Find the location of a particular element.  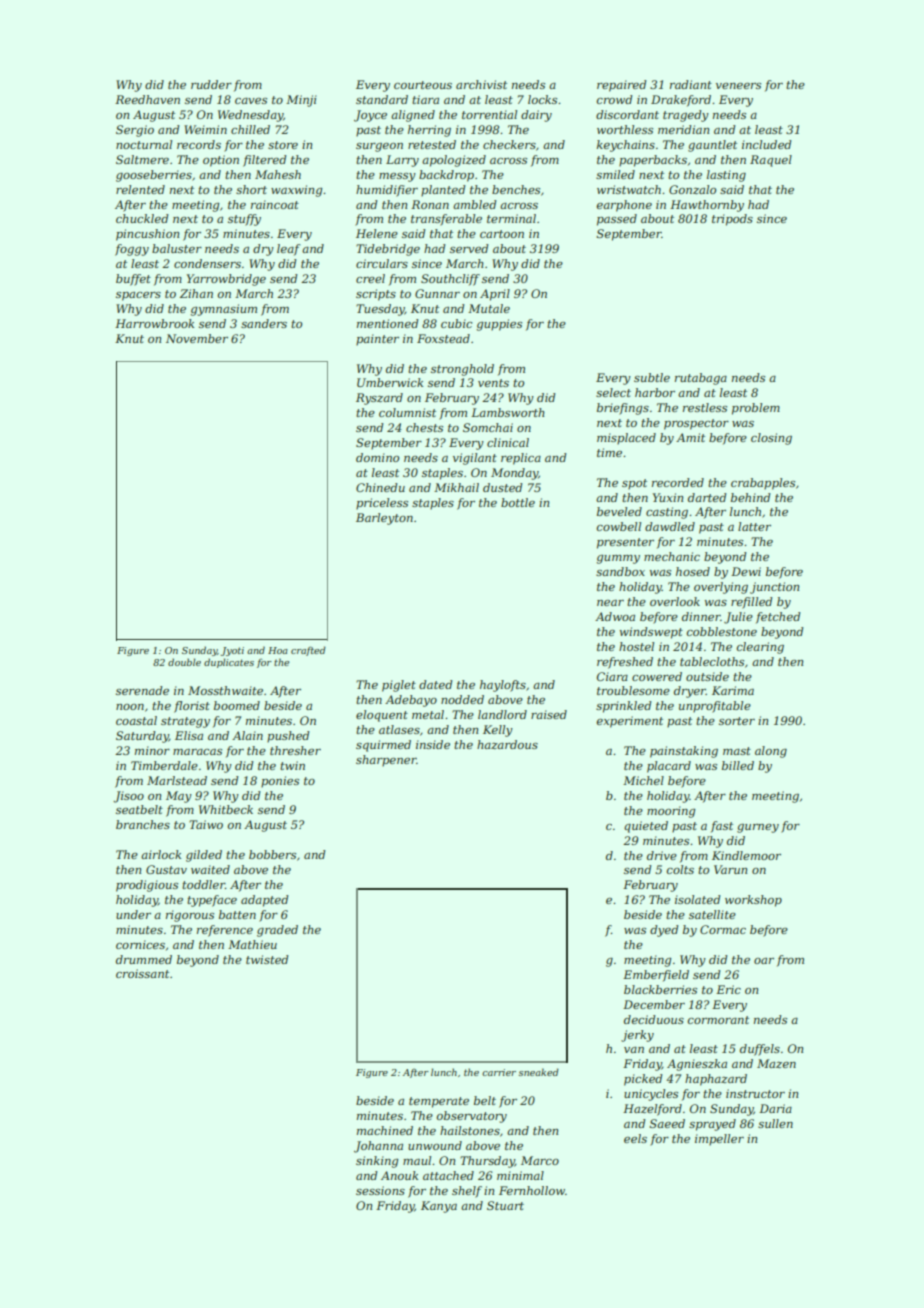

carrier is located at coordinates (499, 1072).
